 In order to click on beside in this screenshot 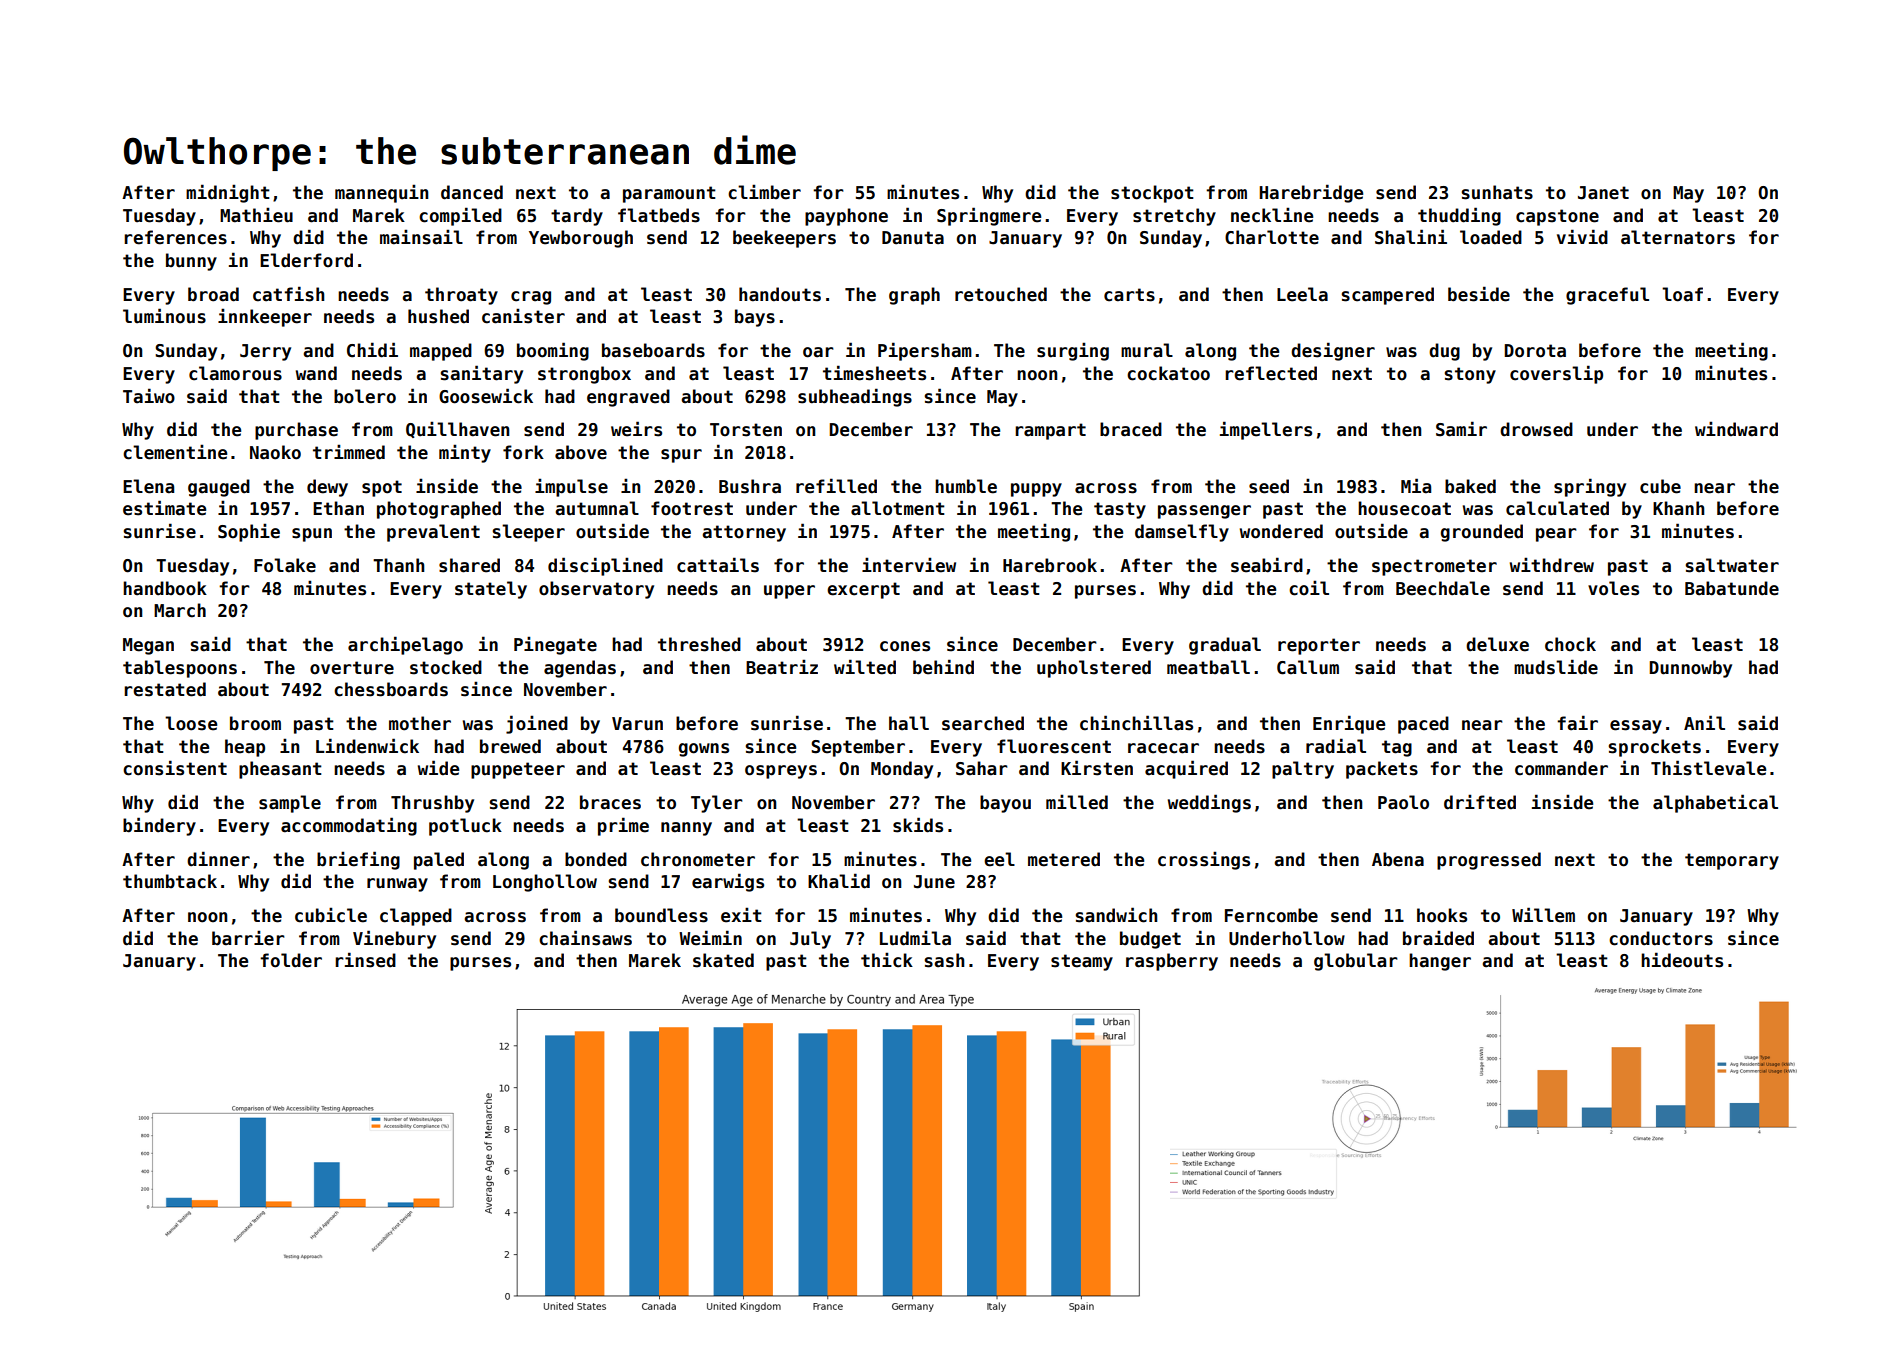, I will do `click(1479, 294)`.
